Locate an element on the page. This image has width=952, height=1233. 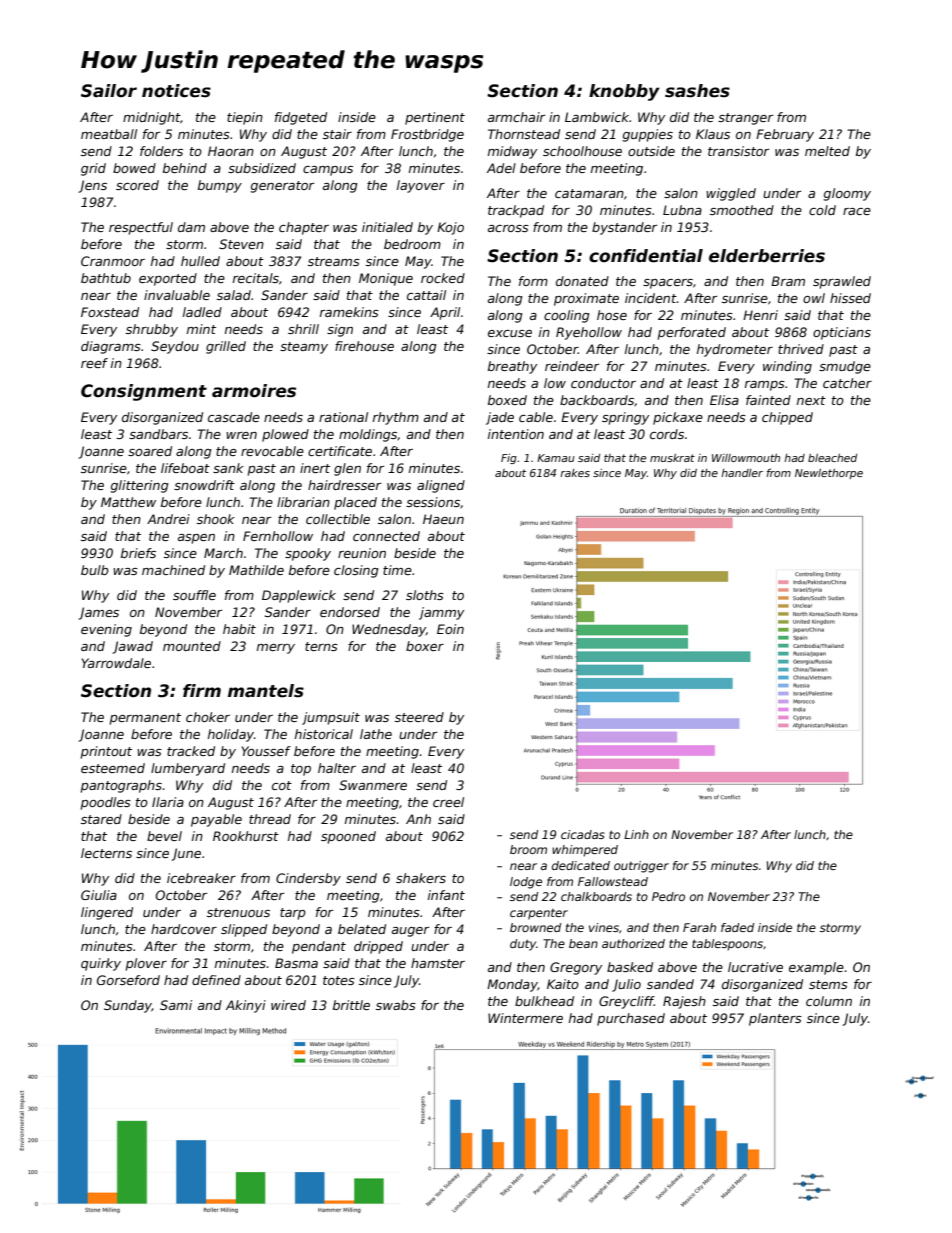
Sami is located at coordinates (176, 1005).
